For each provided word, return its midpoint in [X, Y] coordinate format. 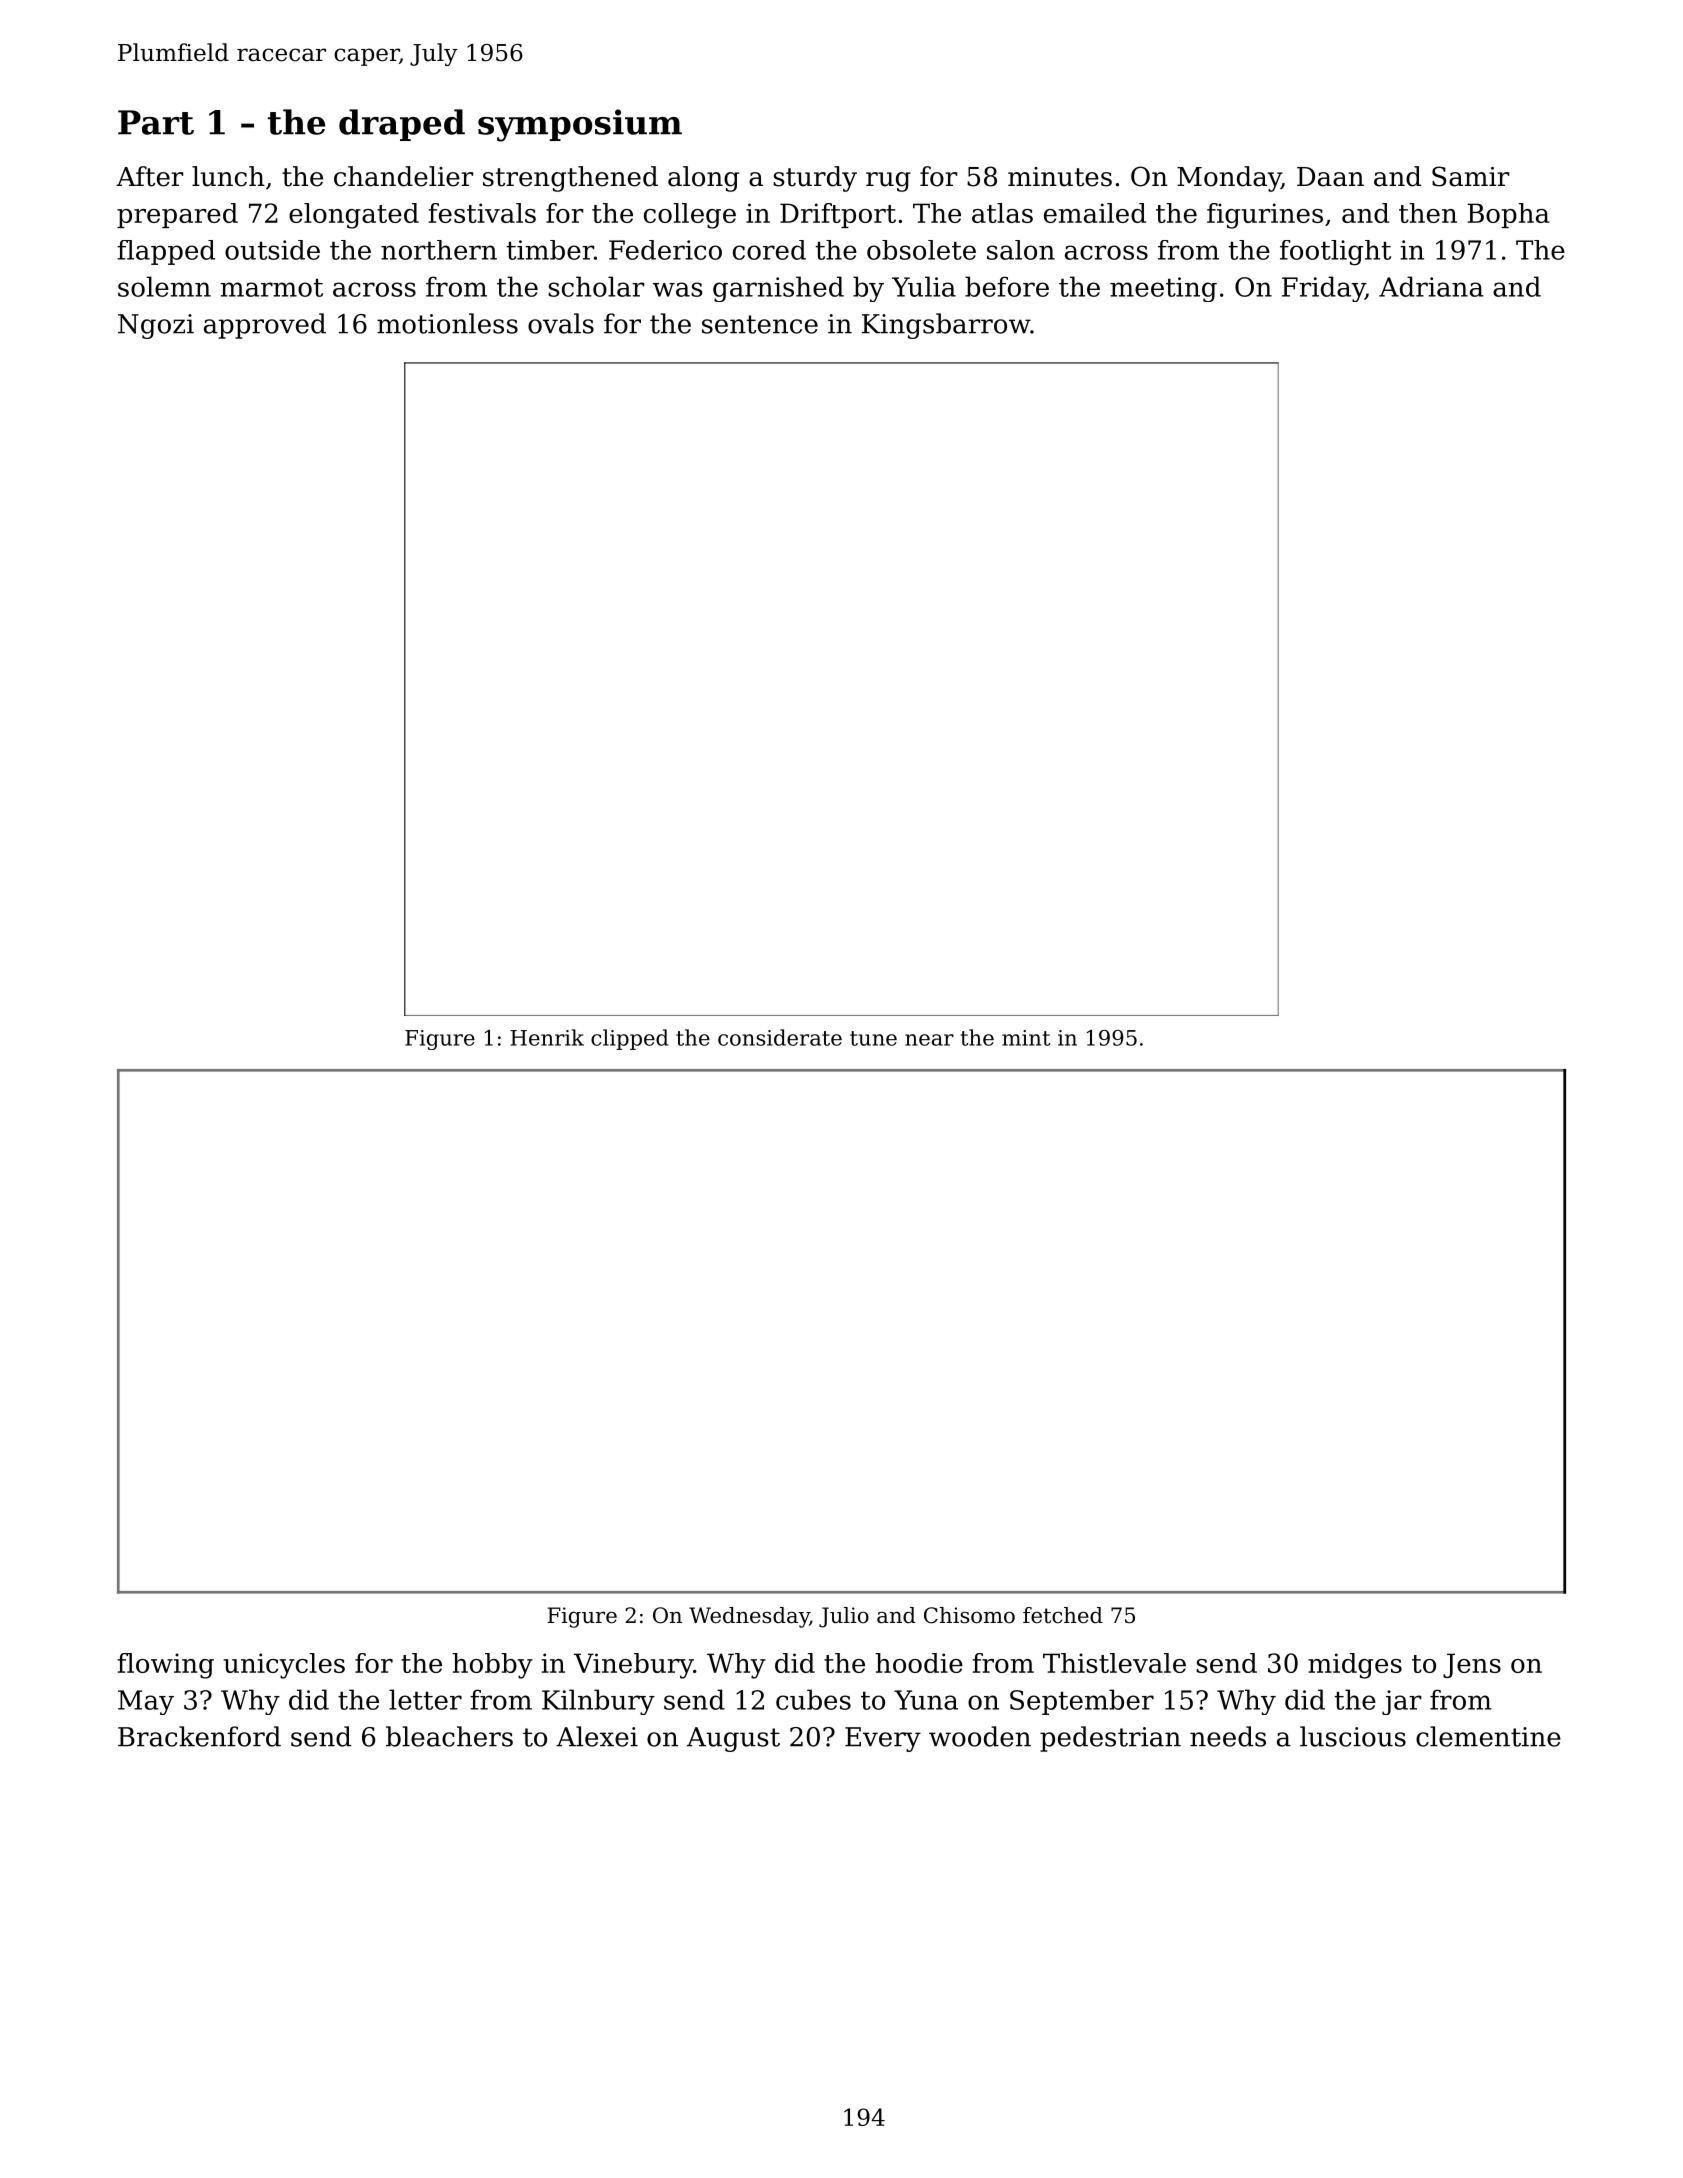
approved [265, 326]
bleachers [449, 1736]
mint [1026, 1038]
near [929, 1040]
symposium [580, 125]
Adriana [1431, 286]
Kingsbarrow [946, 326]
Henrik [547, 1037]
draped [402, 125]
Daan [1330, 177]
